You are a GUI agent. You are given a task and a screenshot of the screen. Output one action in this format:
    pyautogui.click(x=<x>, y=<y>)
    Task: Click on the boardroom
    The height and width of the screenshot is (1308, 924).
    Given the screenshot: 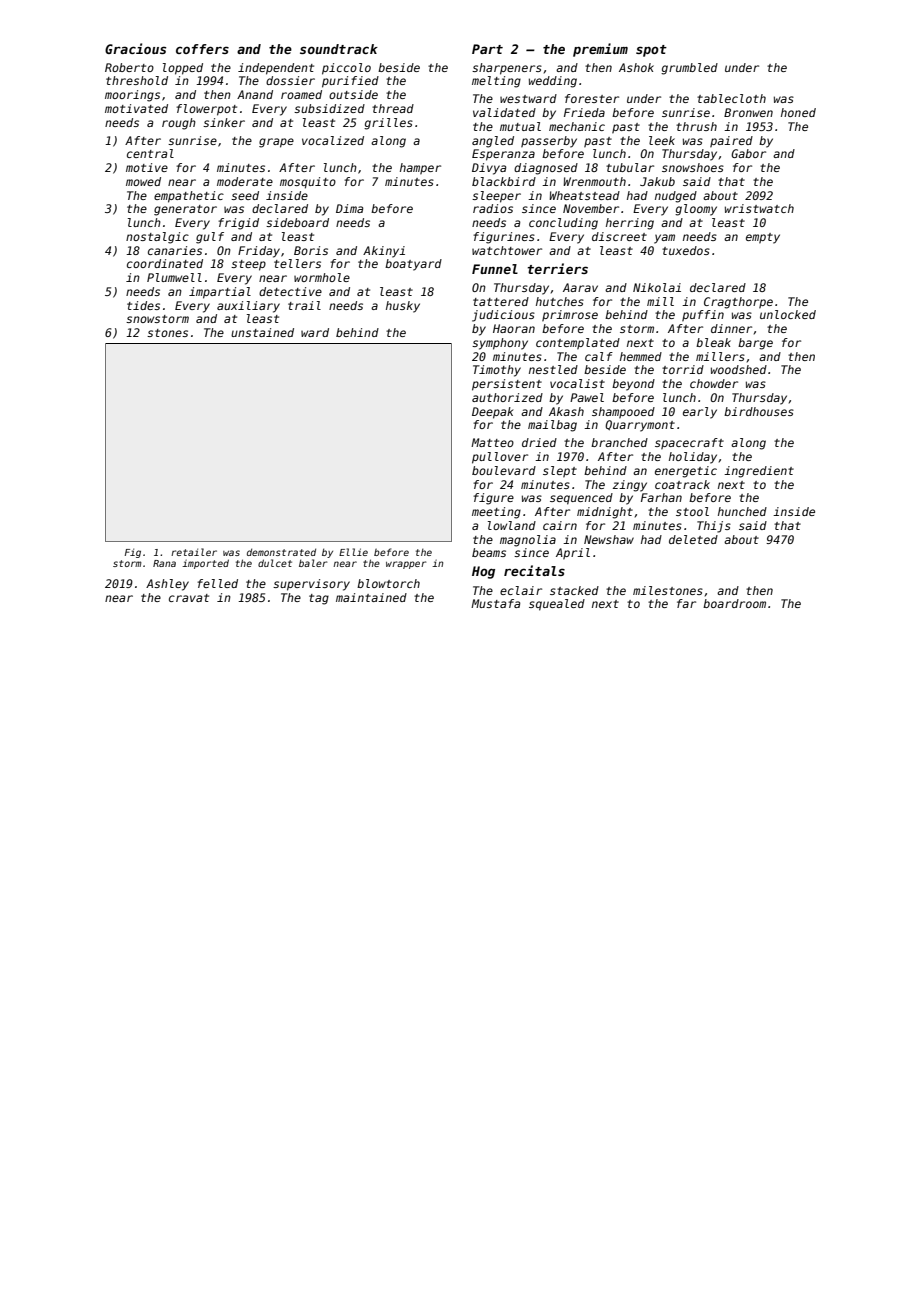 What is the action you would take?
    pyautogui.click(x=734, y=603)
